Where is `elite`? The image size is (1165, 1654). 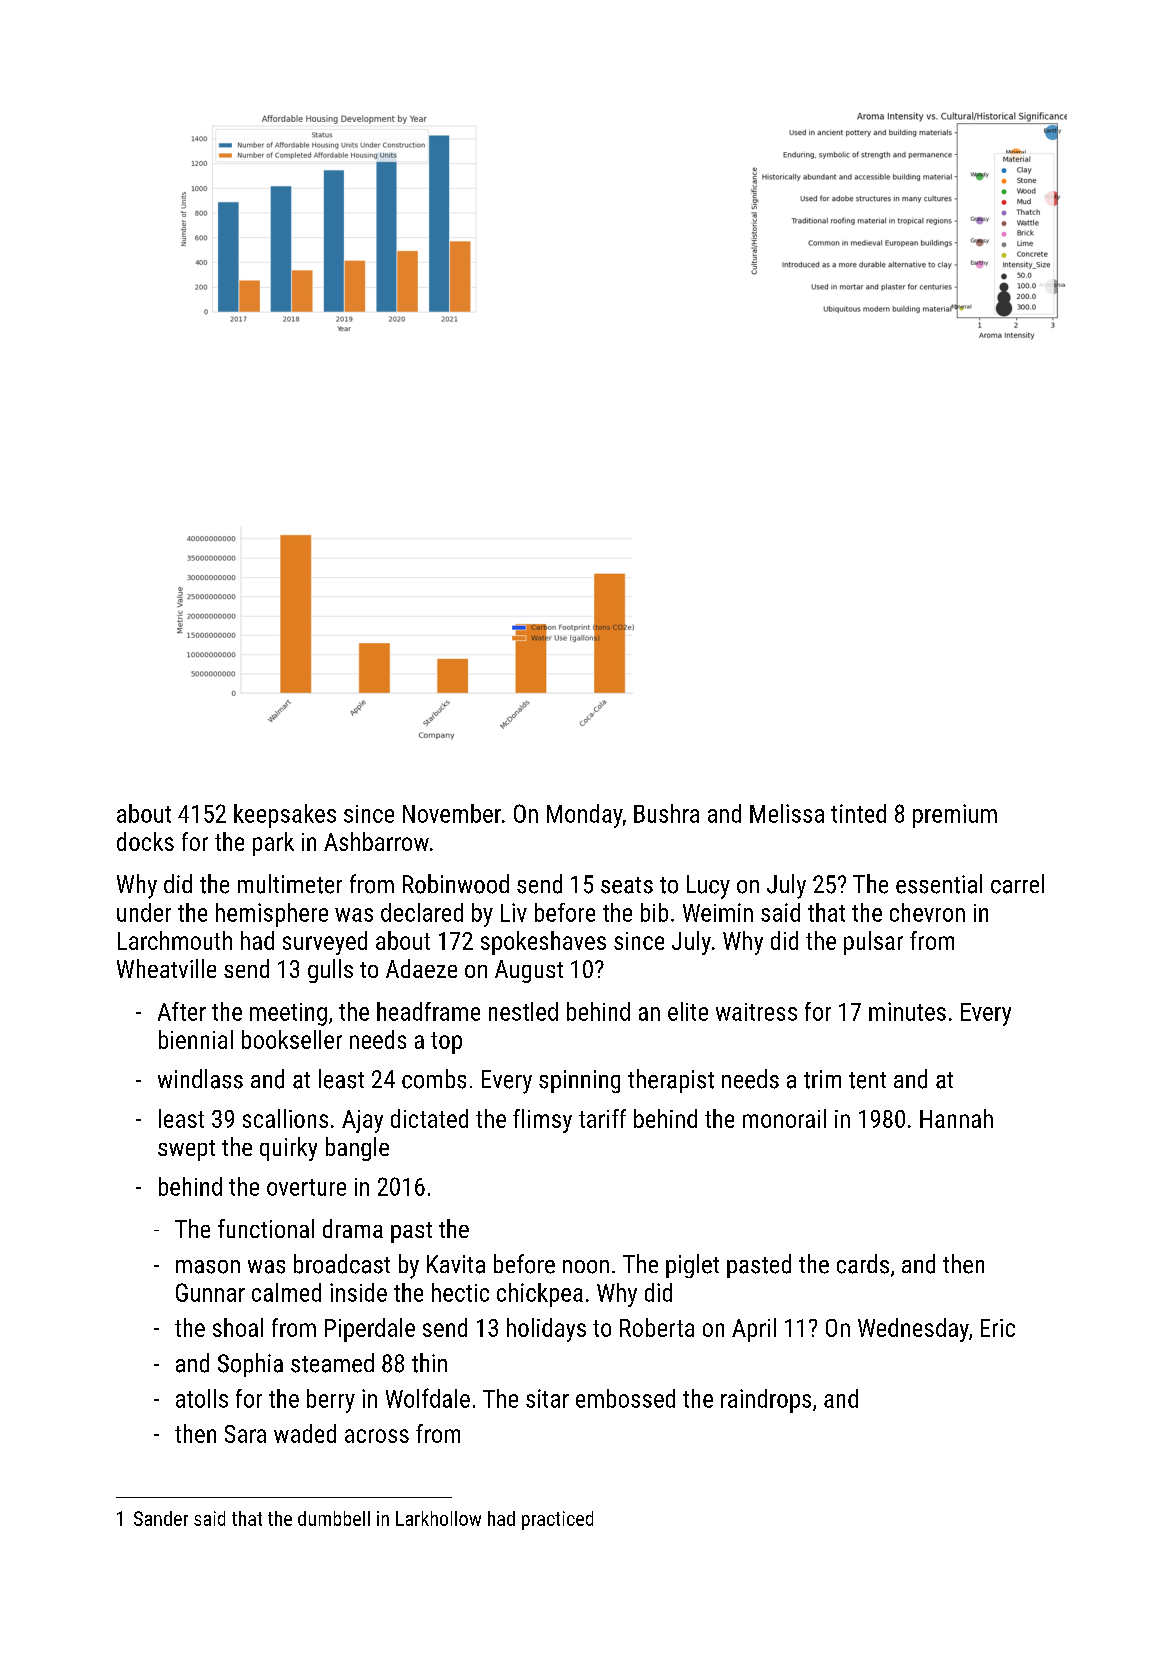 elite is located at coordinates (688, 1011).
